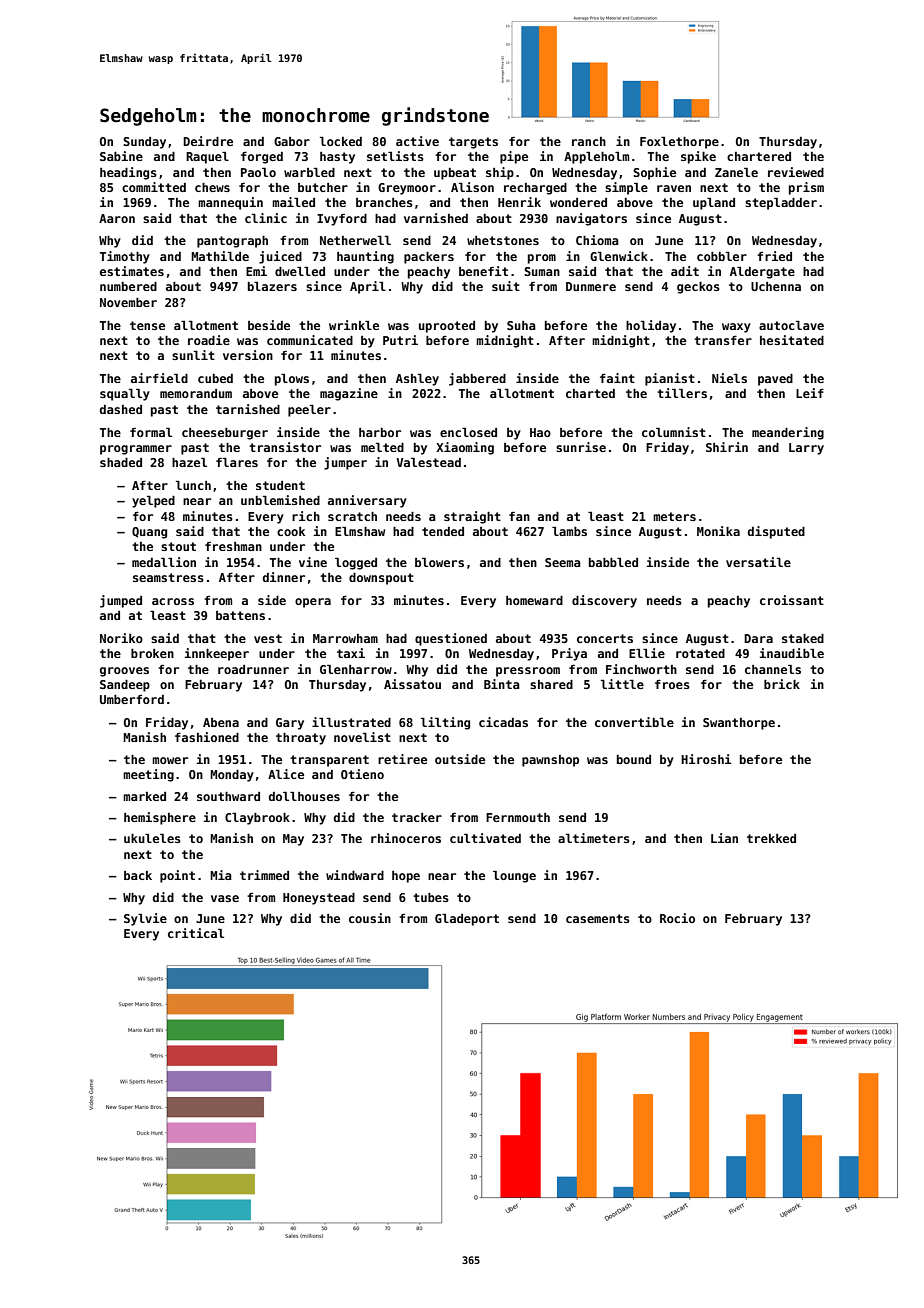 The height and width of the screenshot is (1308, 924). Describe the element at coordinates (718, 531) in the screenshot. I see `Monika` at that location.
